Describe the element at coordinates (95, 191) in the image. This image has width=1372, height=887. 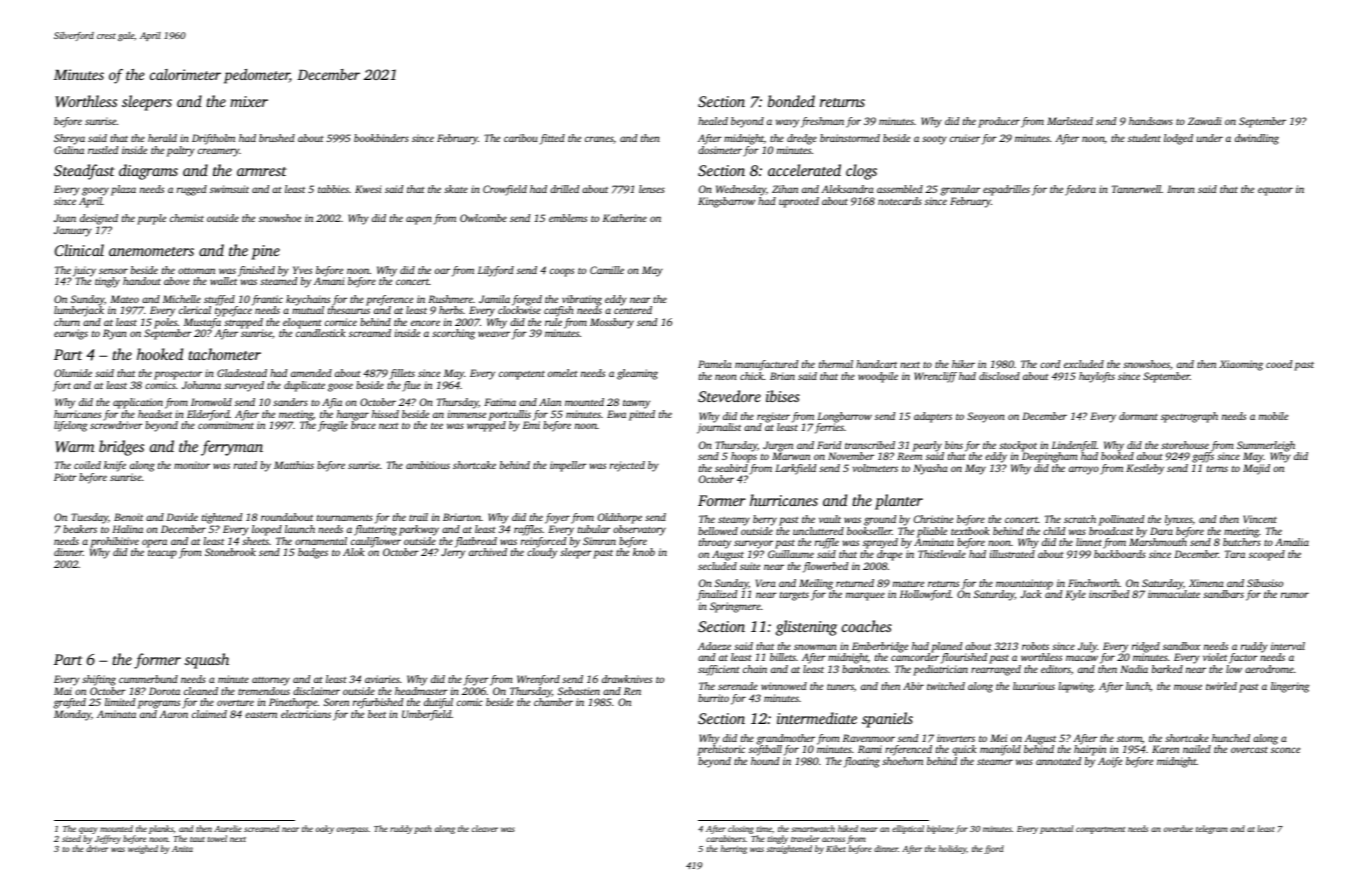
I see `gooey` at that location.
